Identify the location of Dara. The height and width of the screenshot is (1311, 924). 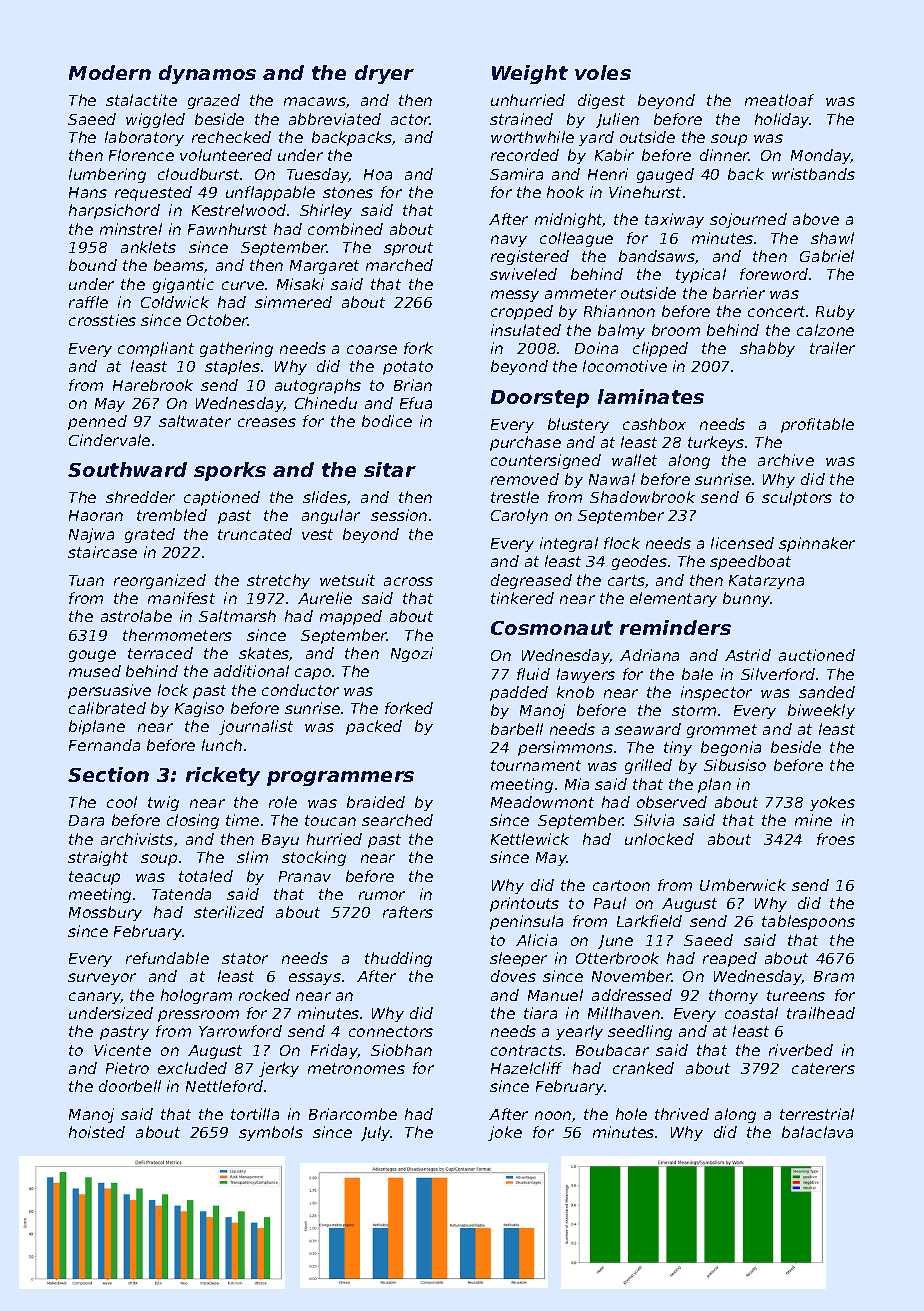
(86, 820).
